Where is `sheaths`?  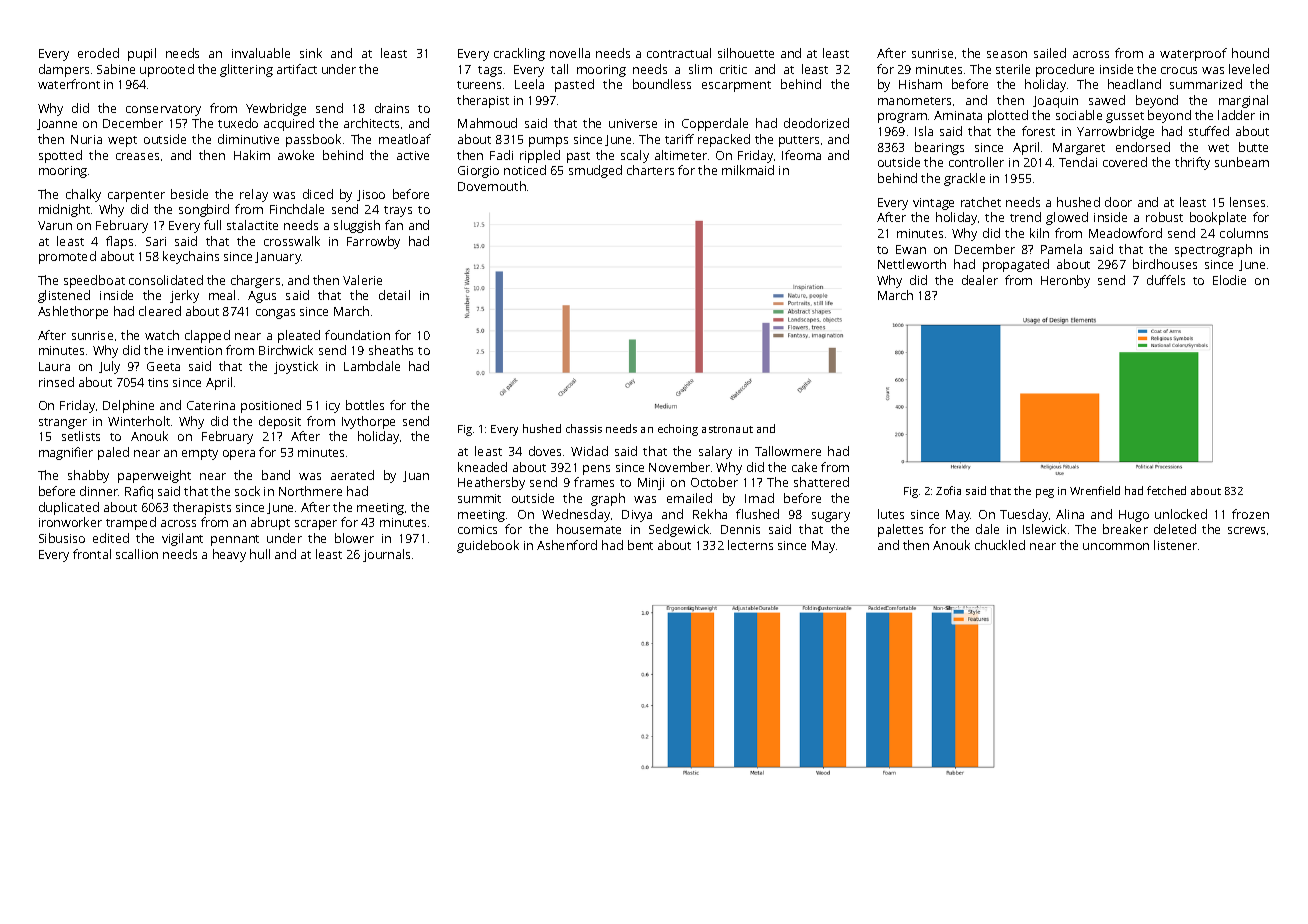 sheaths is located at coordinates (391, 350).
